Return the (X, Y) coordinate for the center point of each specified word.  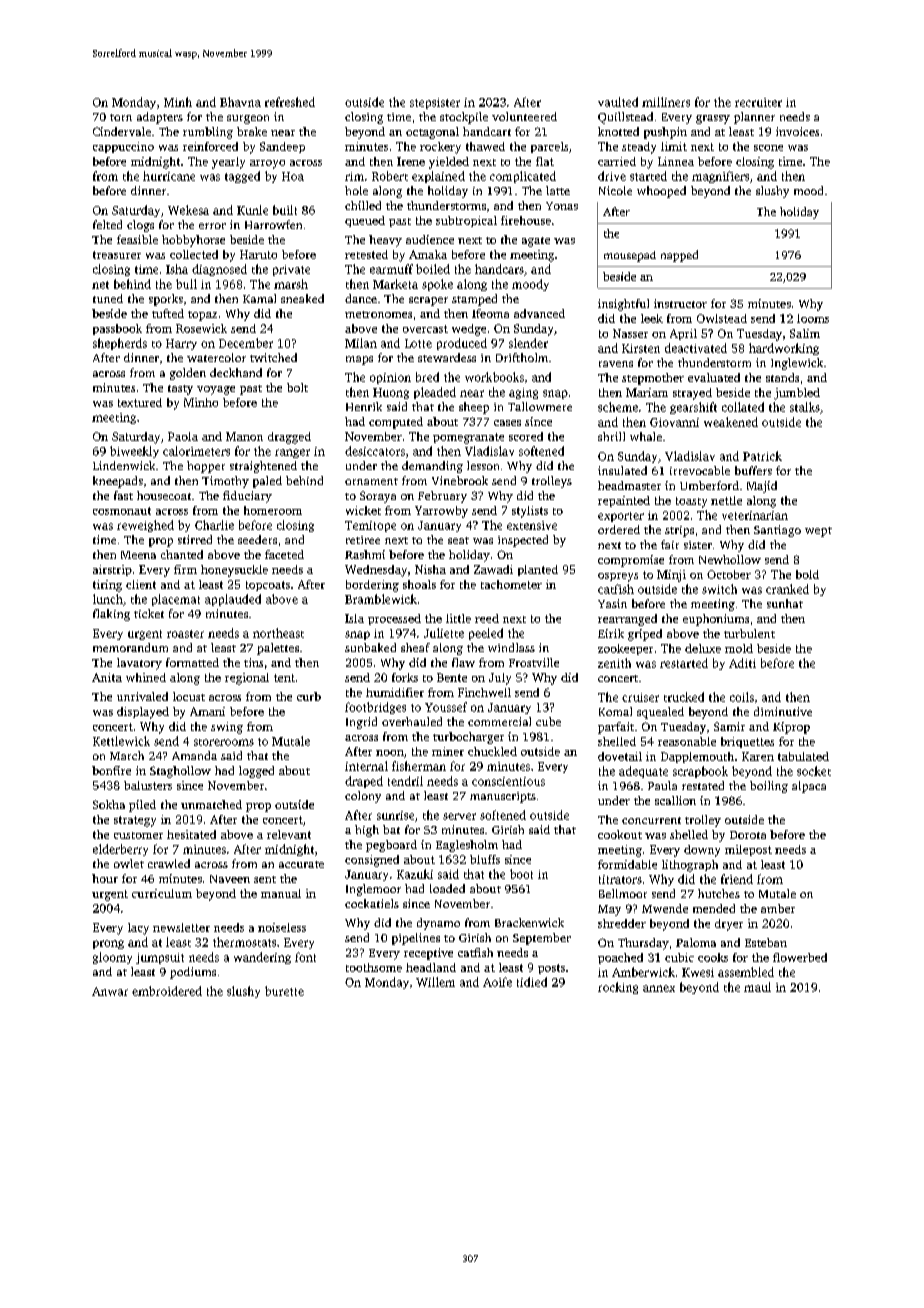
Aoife (497, 982)
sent (265, 879)
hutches (719, 893)
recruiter (758, 102)
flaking (111, 615)
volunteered (524, 116)
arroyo (267, 164)
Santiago (777, 531)
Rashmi (365, 554)
